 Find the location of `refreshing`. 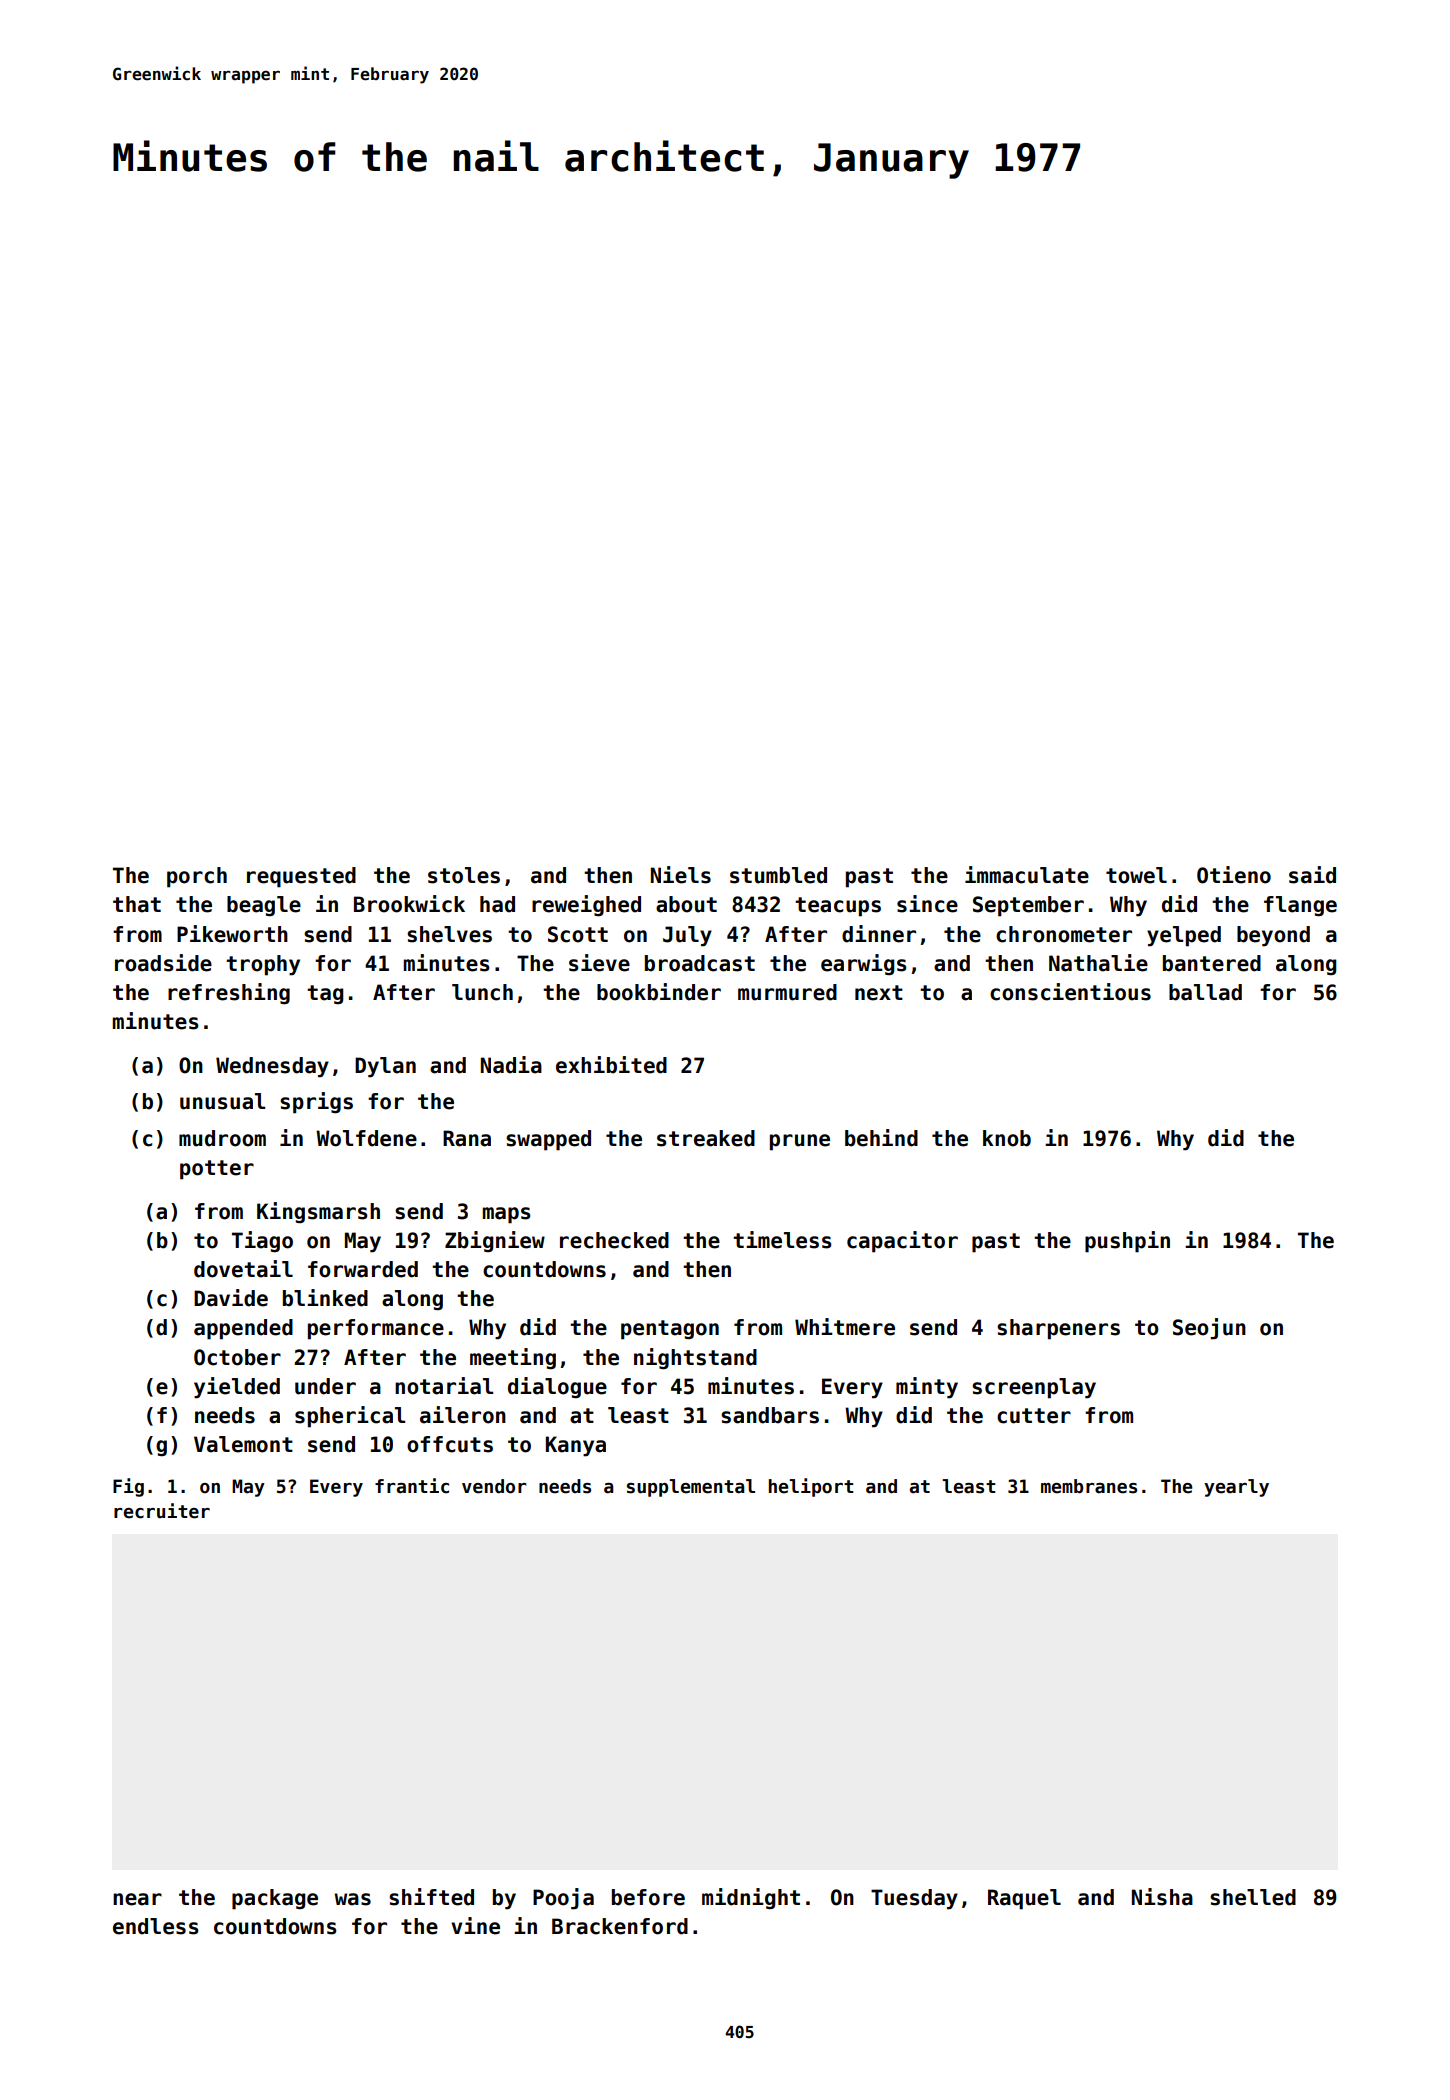

refreshing is located at coordinates (229, 993).
